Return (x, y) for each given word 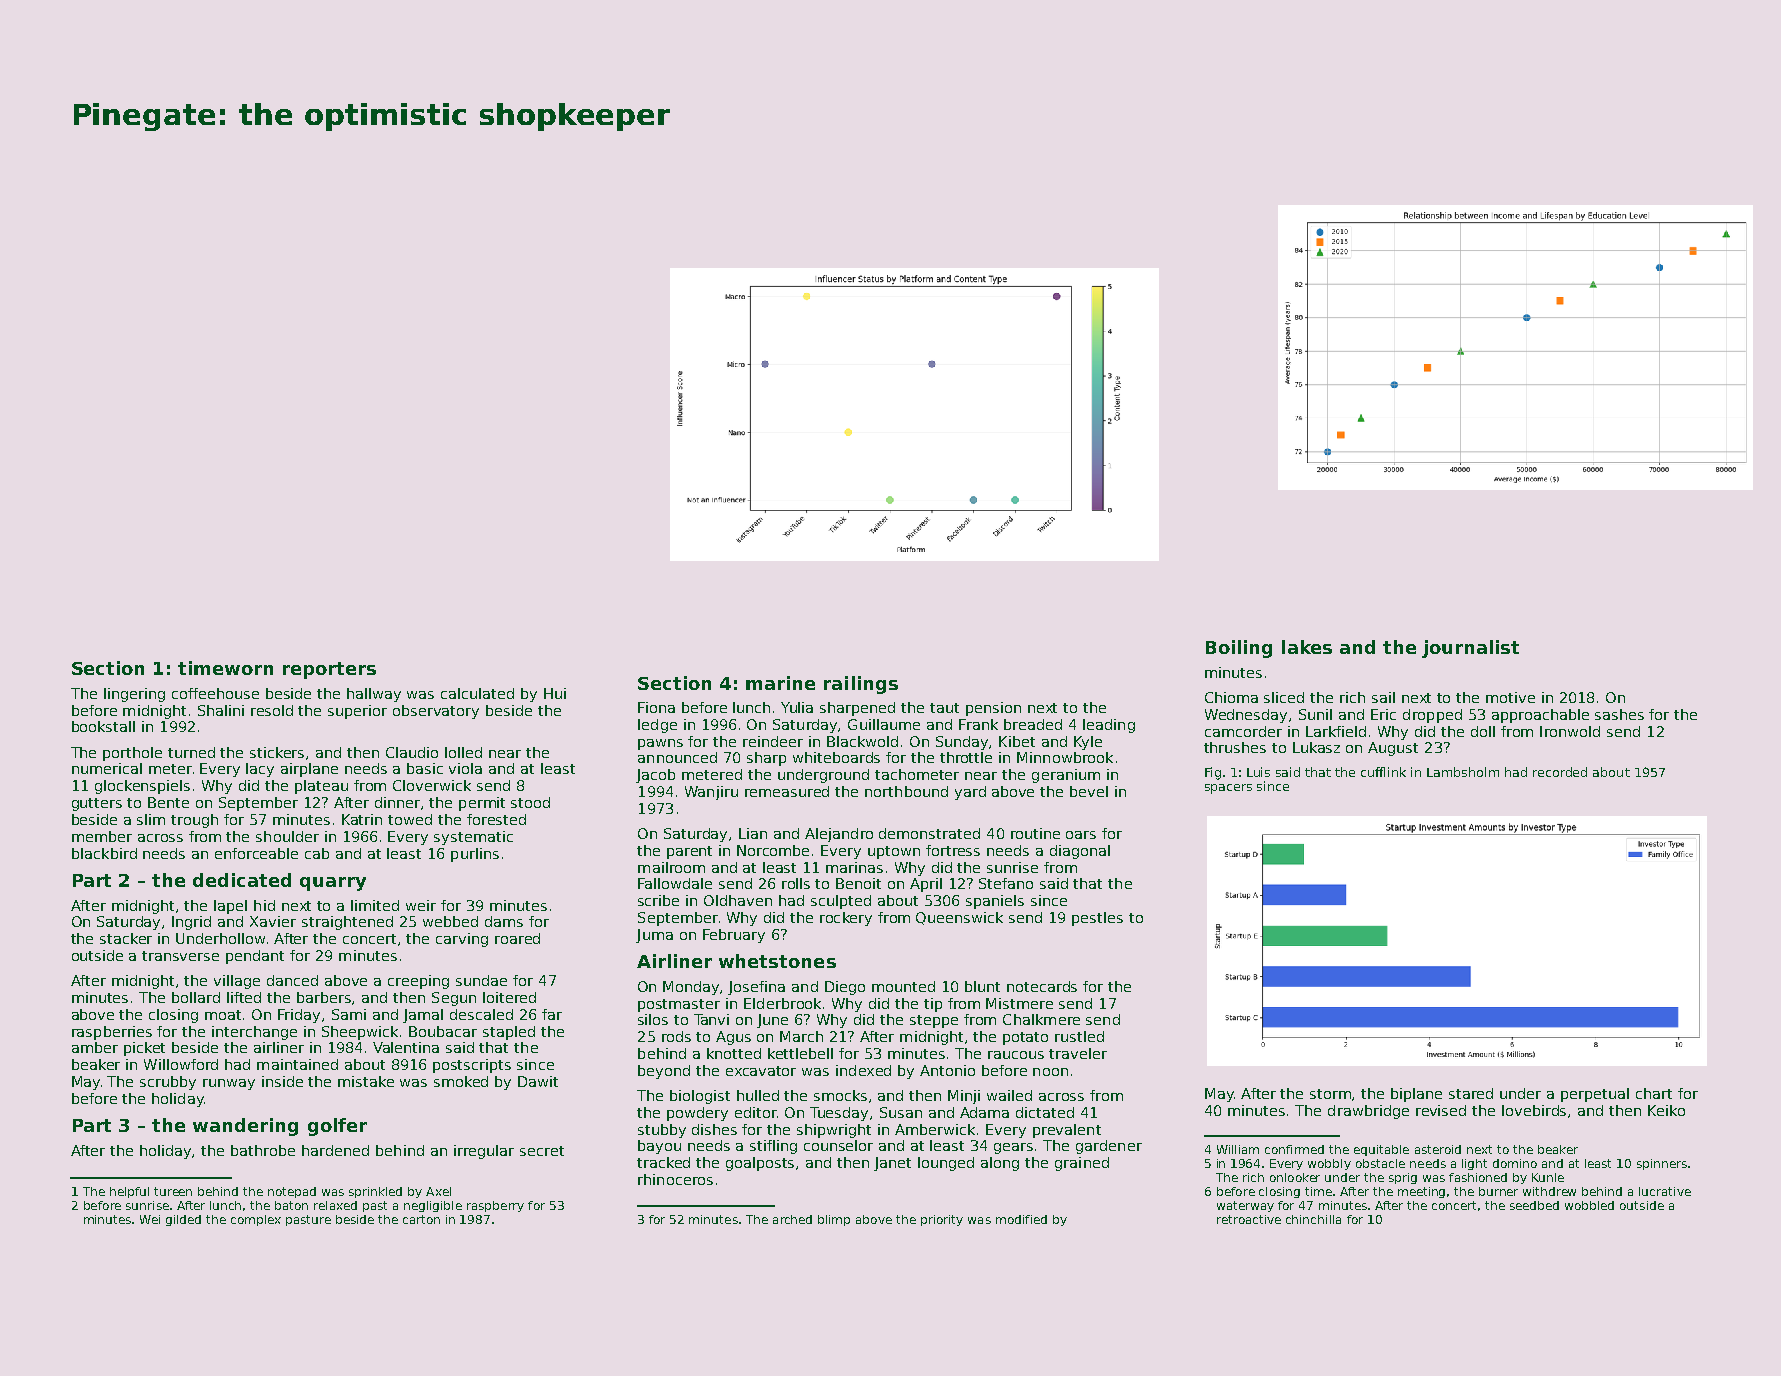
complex (256, 1220)
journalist (1470, 649)
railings (861, 685)
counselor (838, 1145)
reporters (329, 670)
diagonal (1080, 852)
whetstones (777, 961)
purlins (475, 855)
